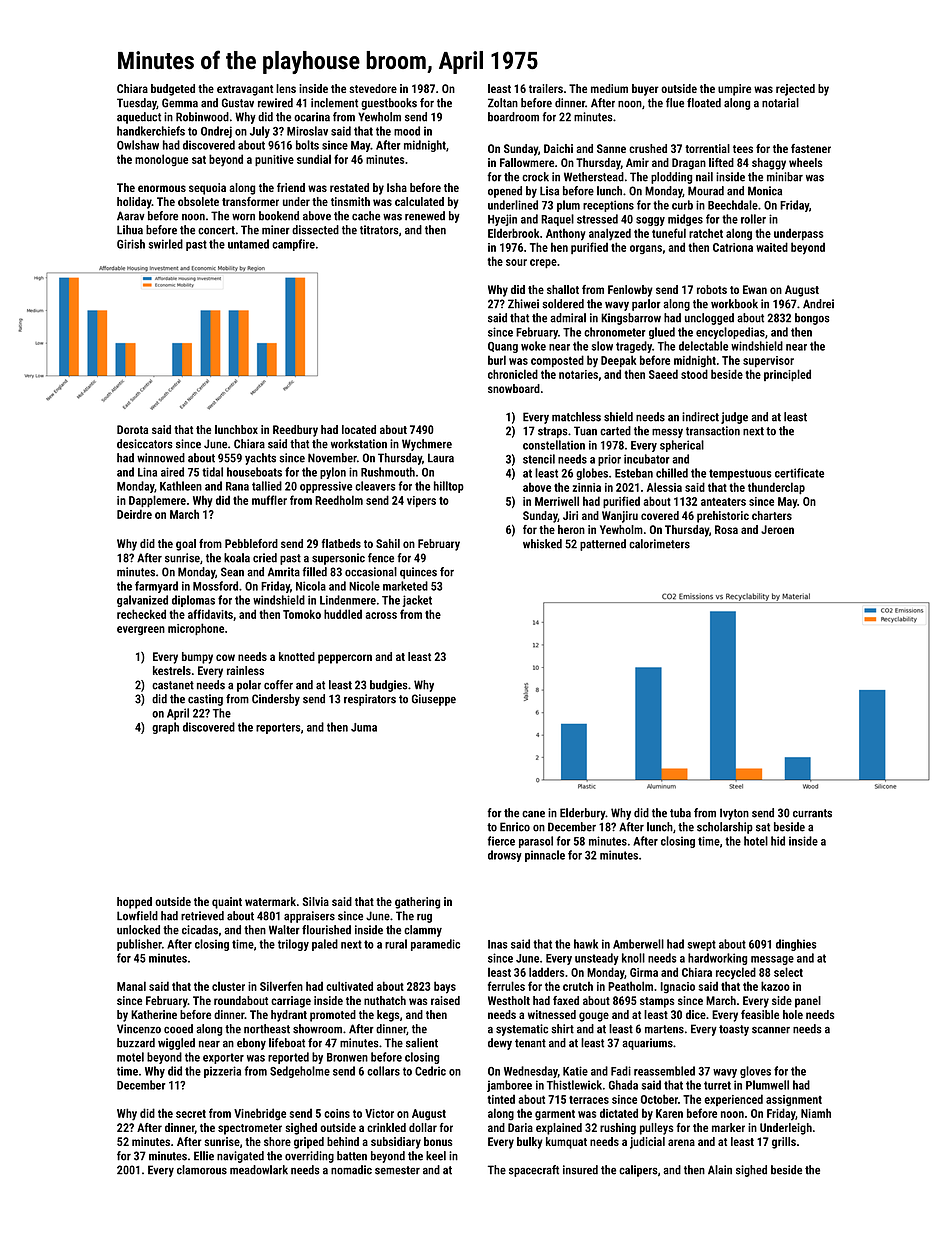 This screenshot has width=952, height=1233. I want to click on notarial, so click(780, 103).
